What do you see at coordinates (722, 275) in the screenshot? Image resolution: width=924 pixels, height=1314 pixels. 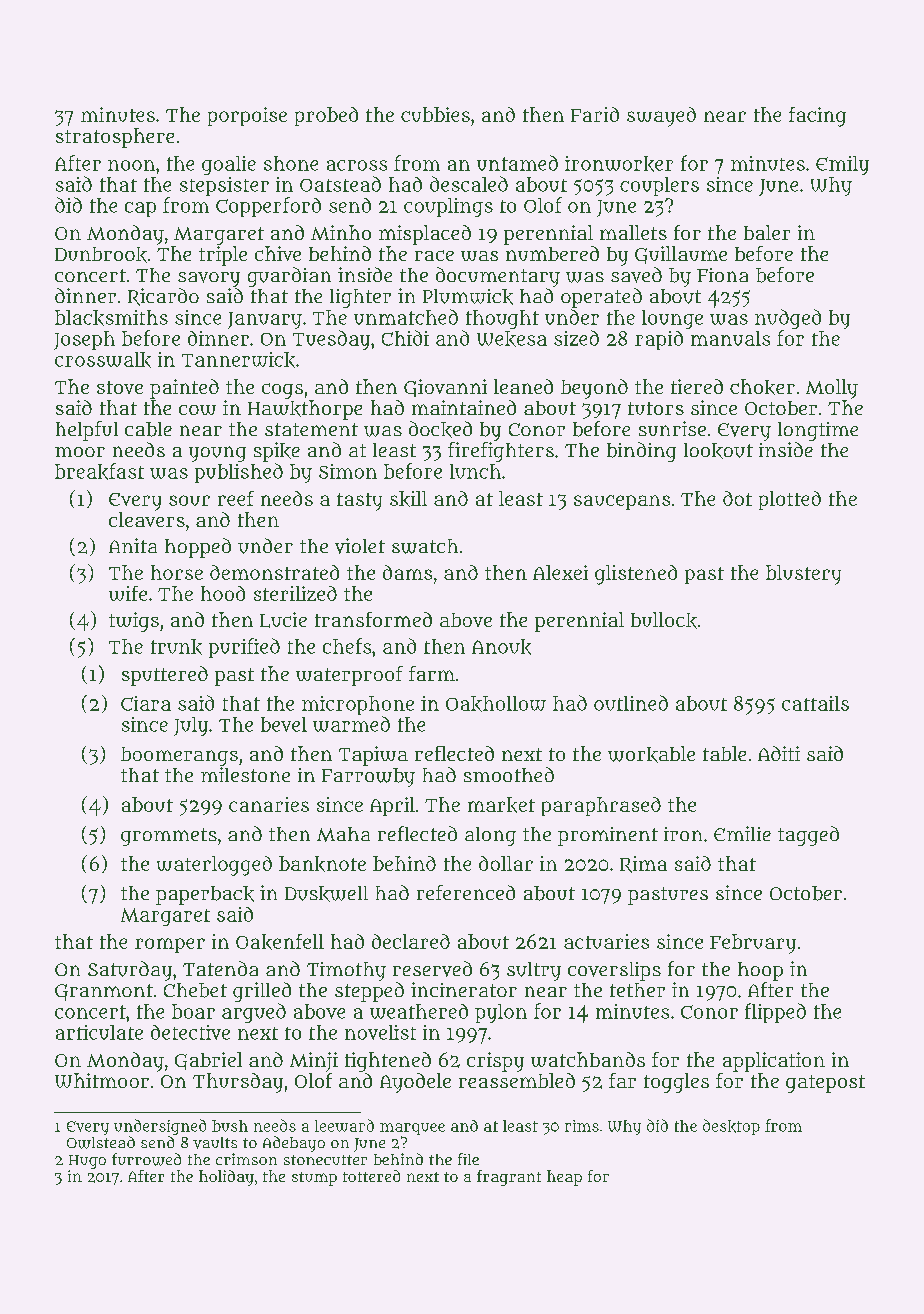 I see `Fiona` at bounding box center [722, 275].
